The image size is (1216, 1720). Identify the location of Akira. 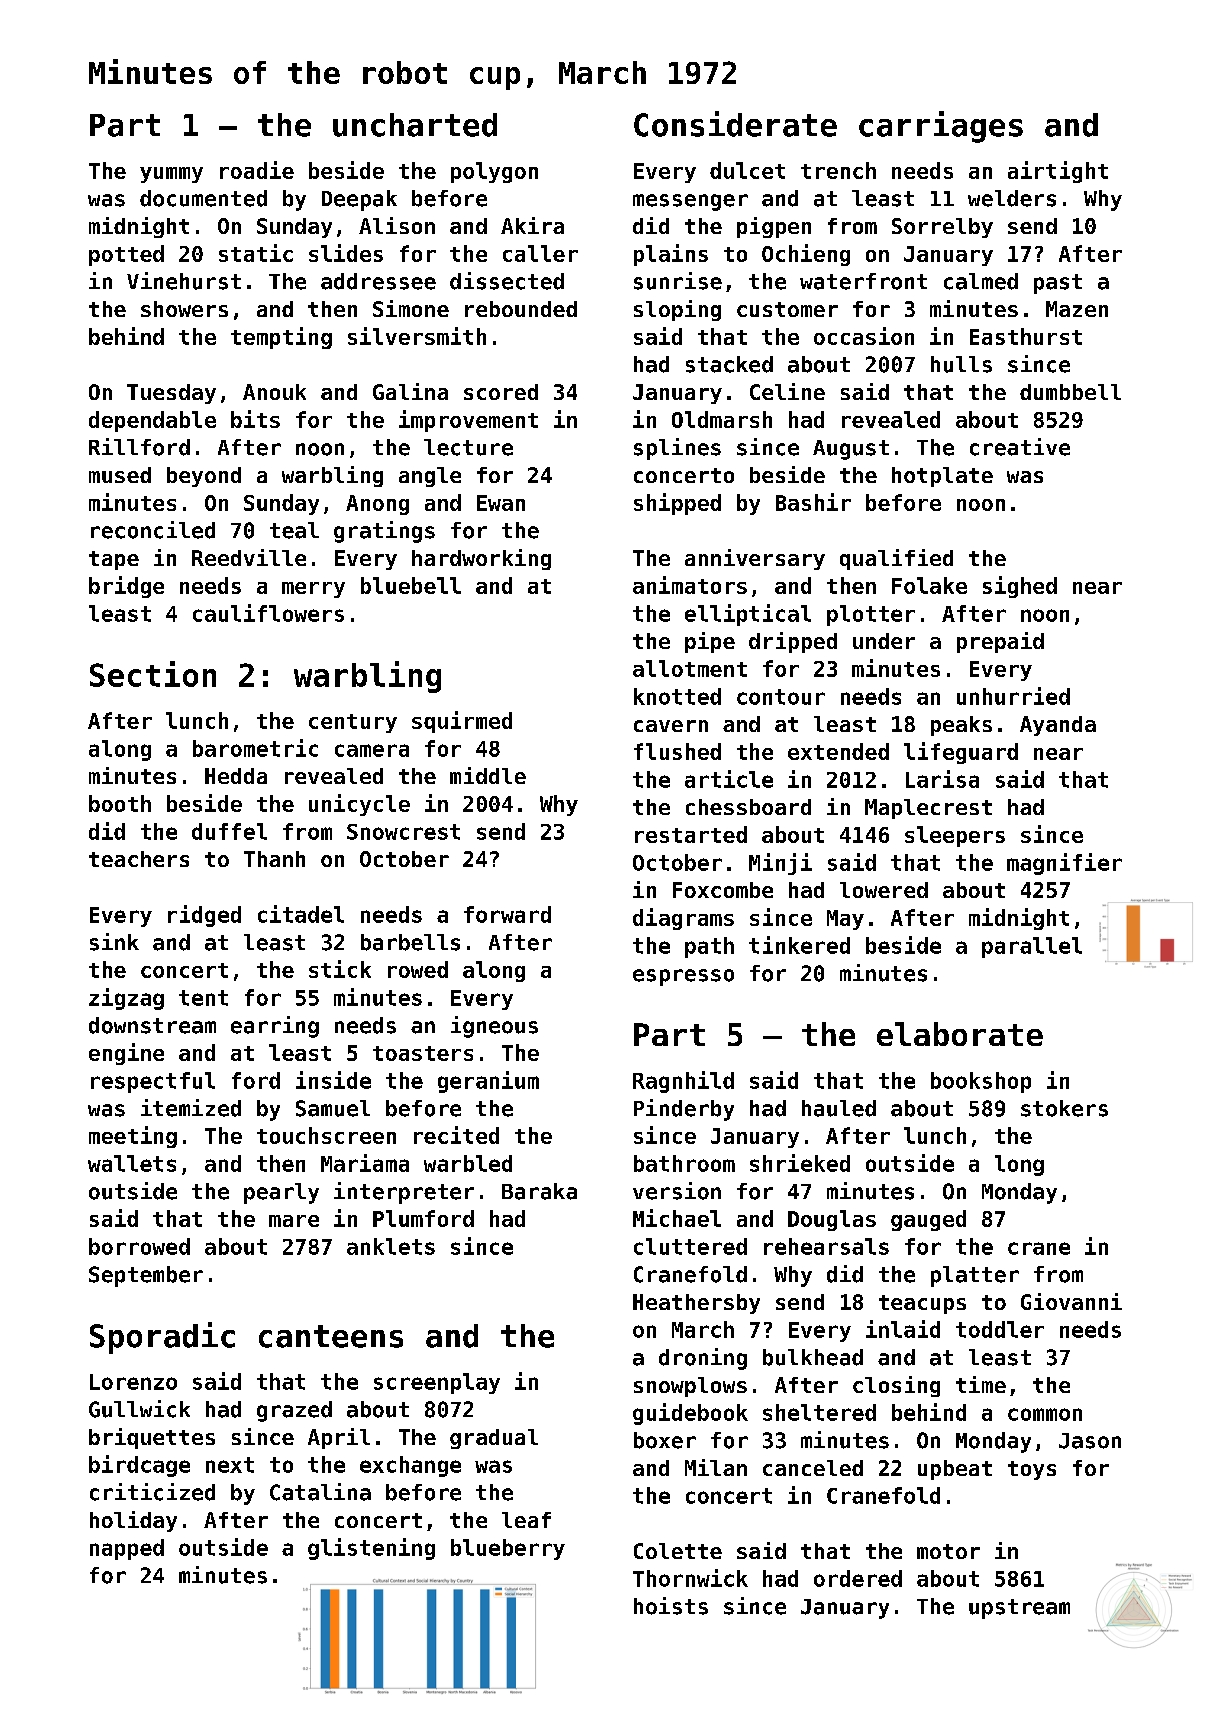
(532, 225).
